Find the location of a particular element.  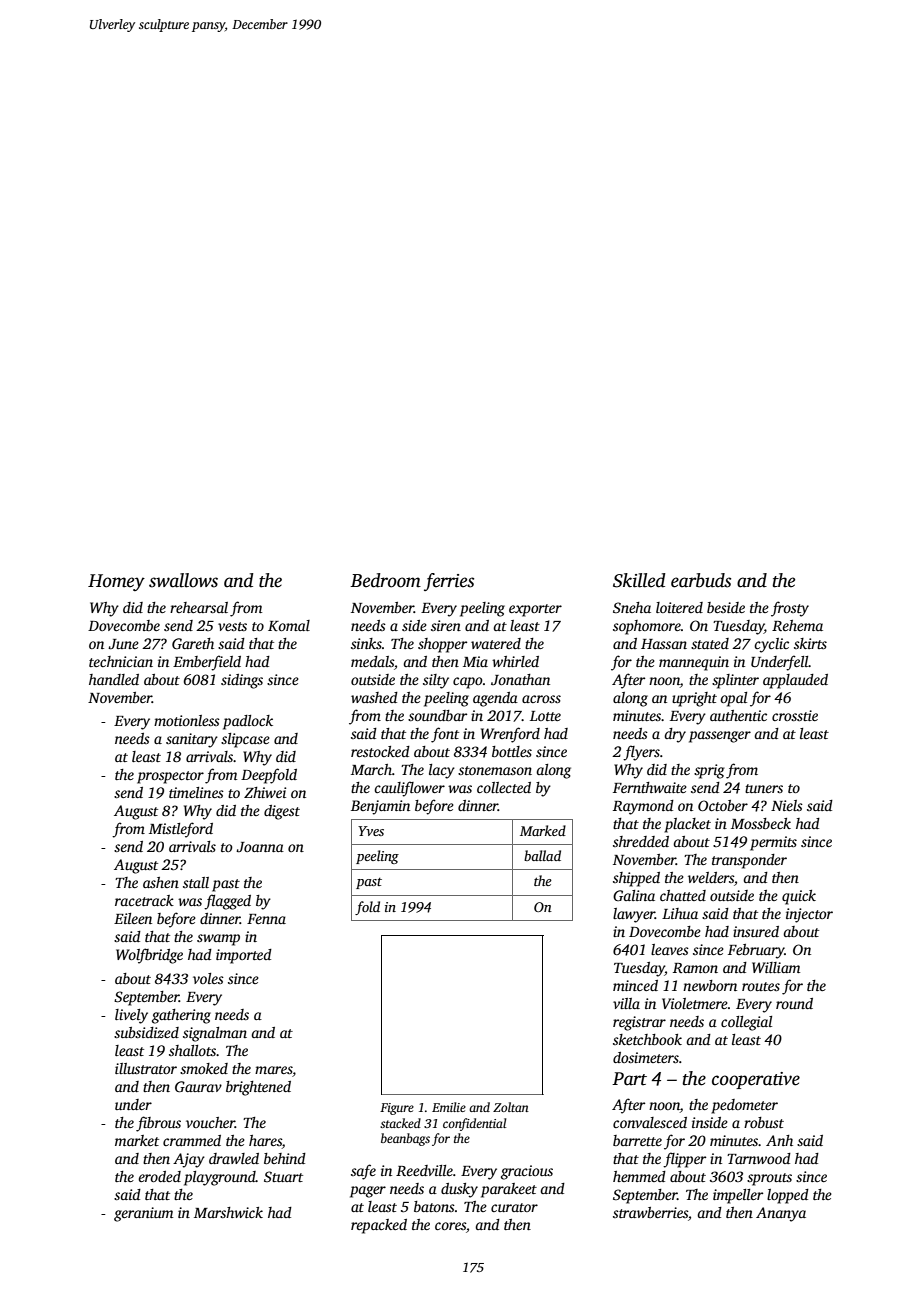

lopped is located at coordinates (788, 1196).
